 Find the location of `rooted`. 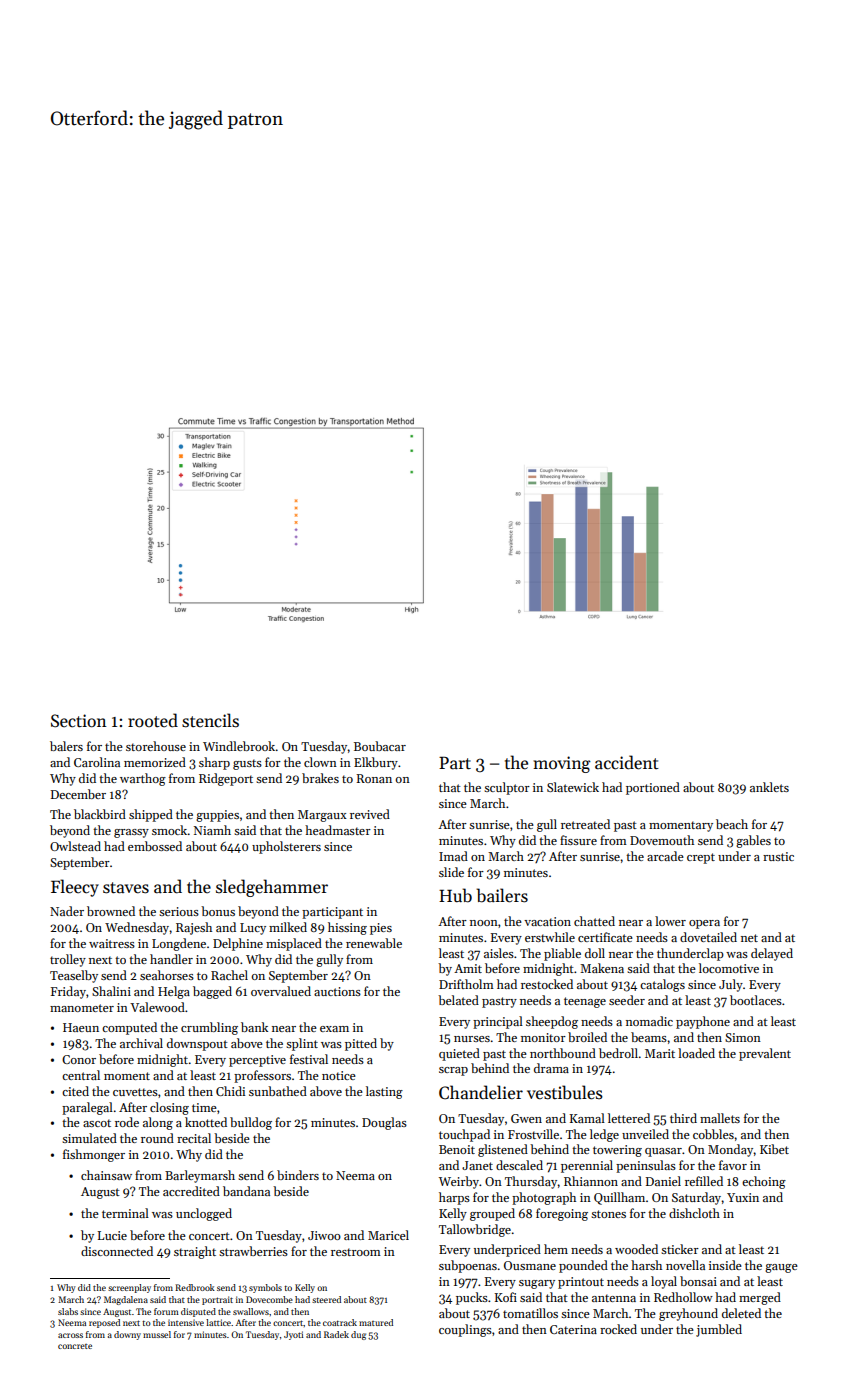

rooted is located at coordinates (153, 720).
